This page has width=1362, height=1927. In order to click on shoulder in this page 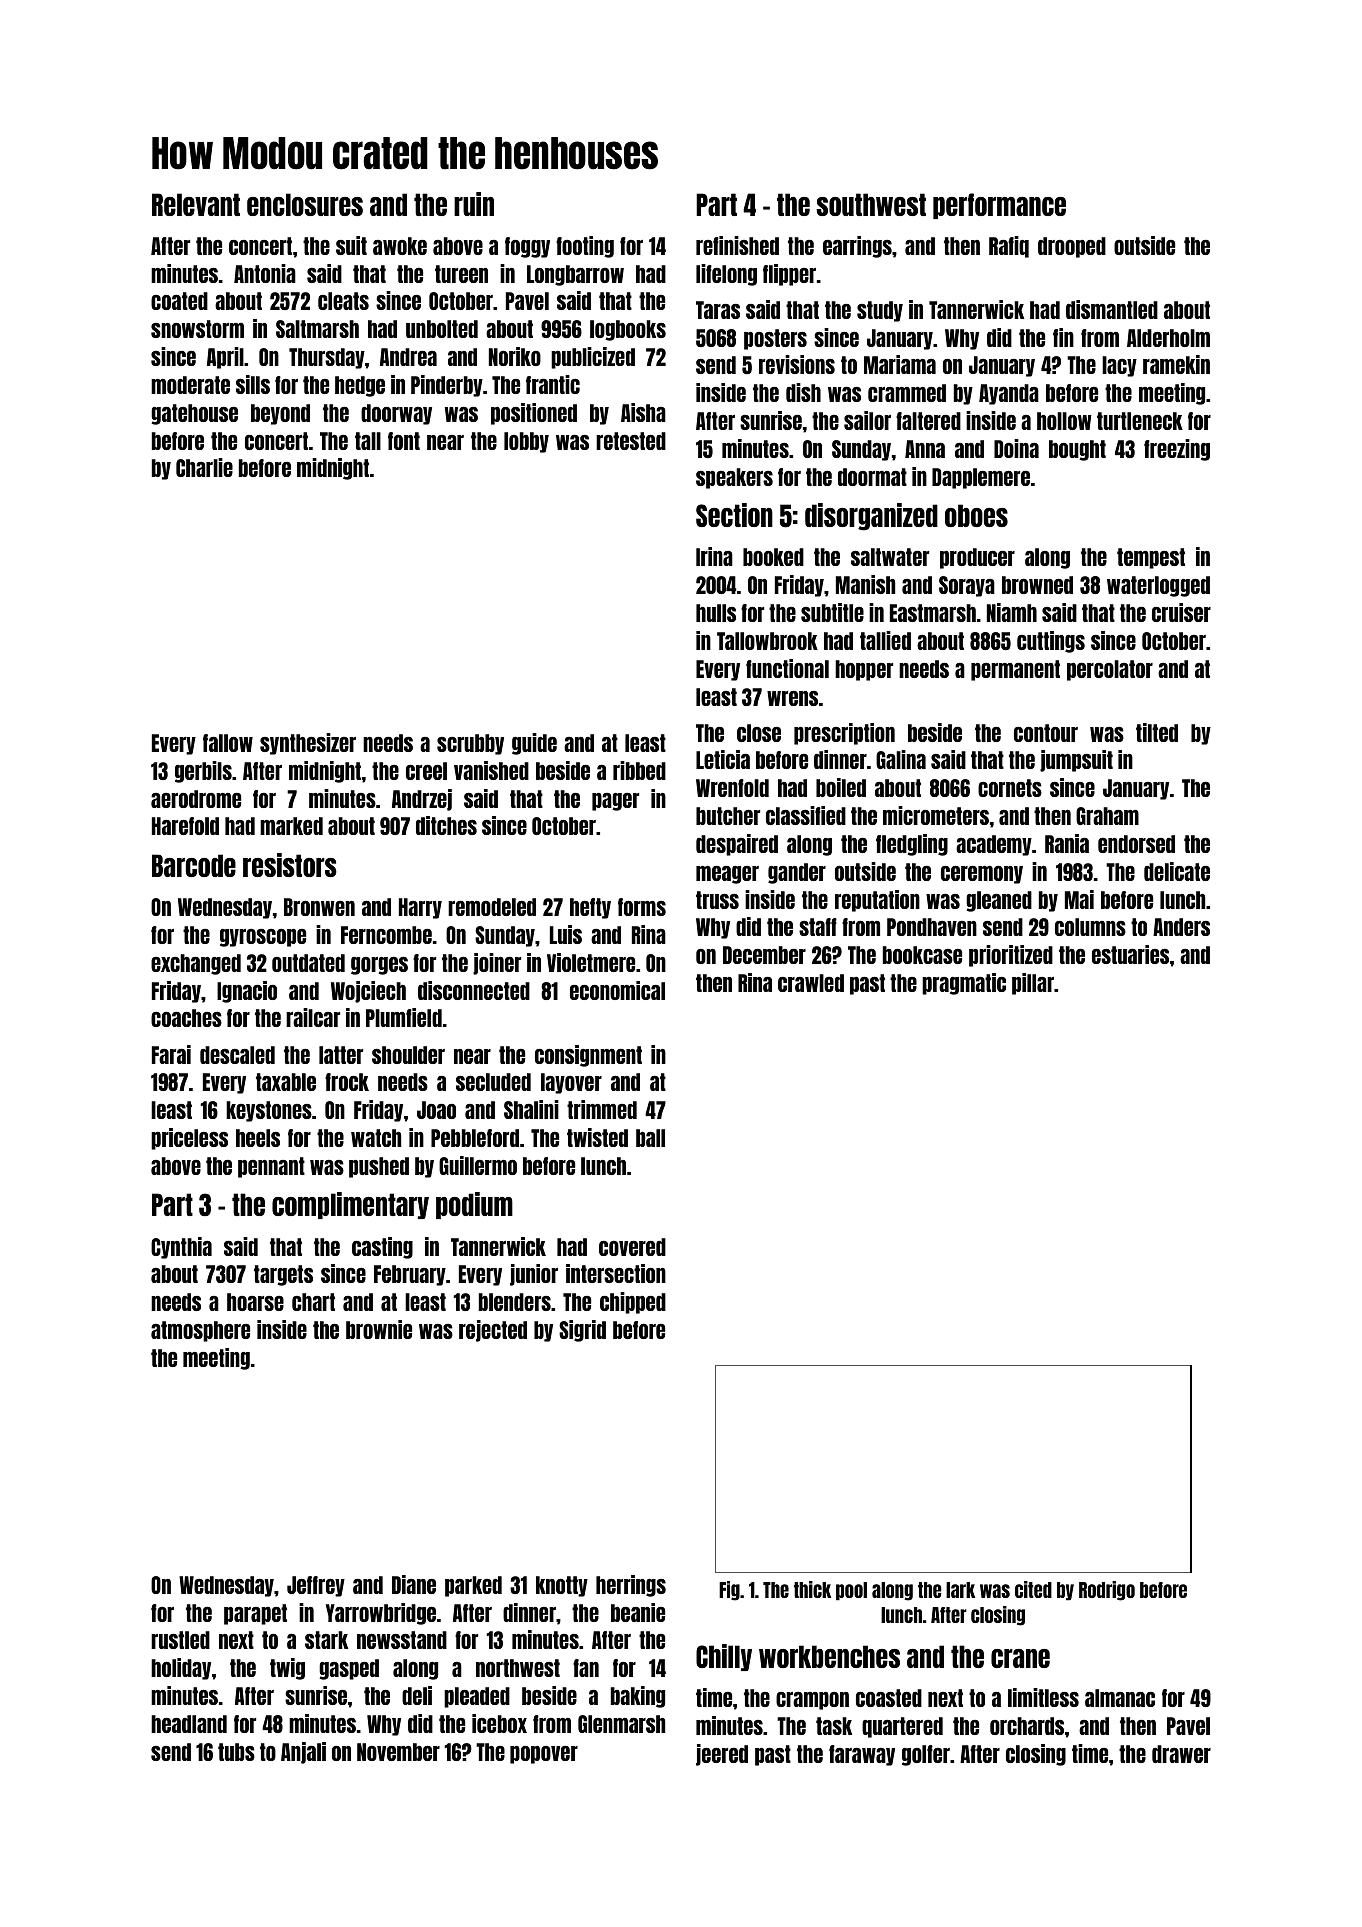, I will do `click(408, 1055)`.
